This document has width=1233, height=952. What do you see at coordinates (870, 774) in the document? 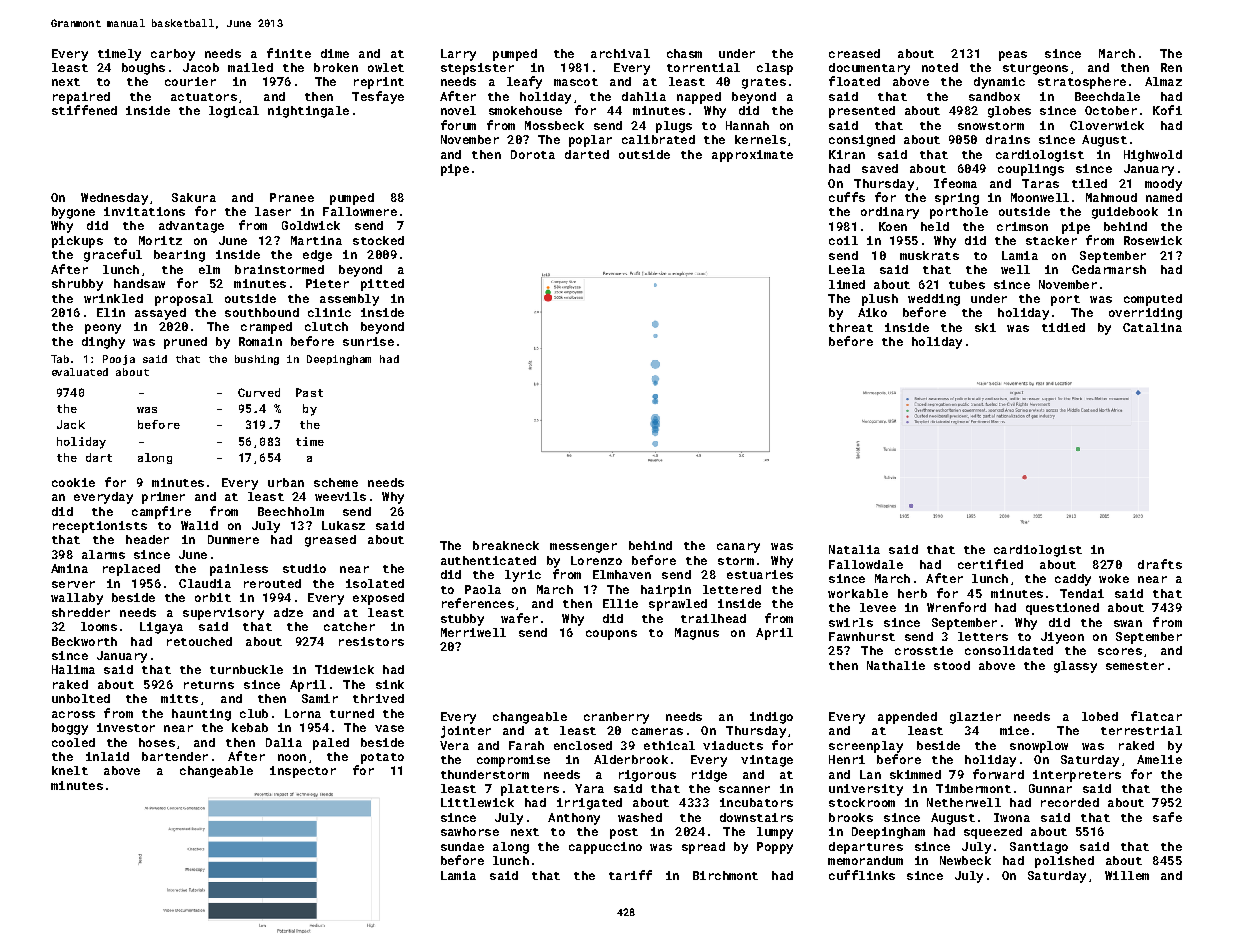
I see `Lan` at bounding box center [870, 774].
